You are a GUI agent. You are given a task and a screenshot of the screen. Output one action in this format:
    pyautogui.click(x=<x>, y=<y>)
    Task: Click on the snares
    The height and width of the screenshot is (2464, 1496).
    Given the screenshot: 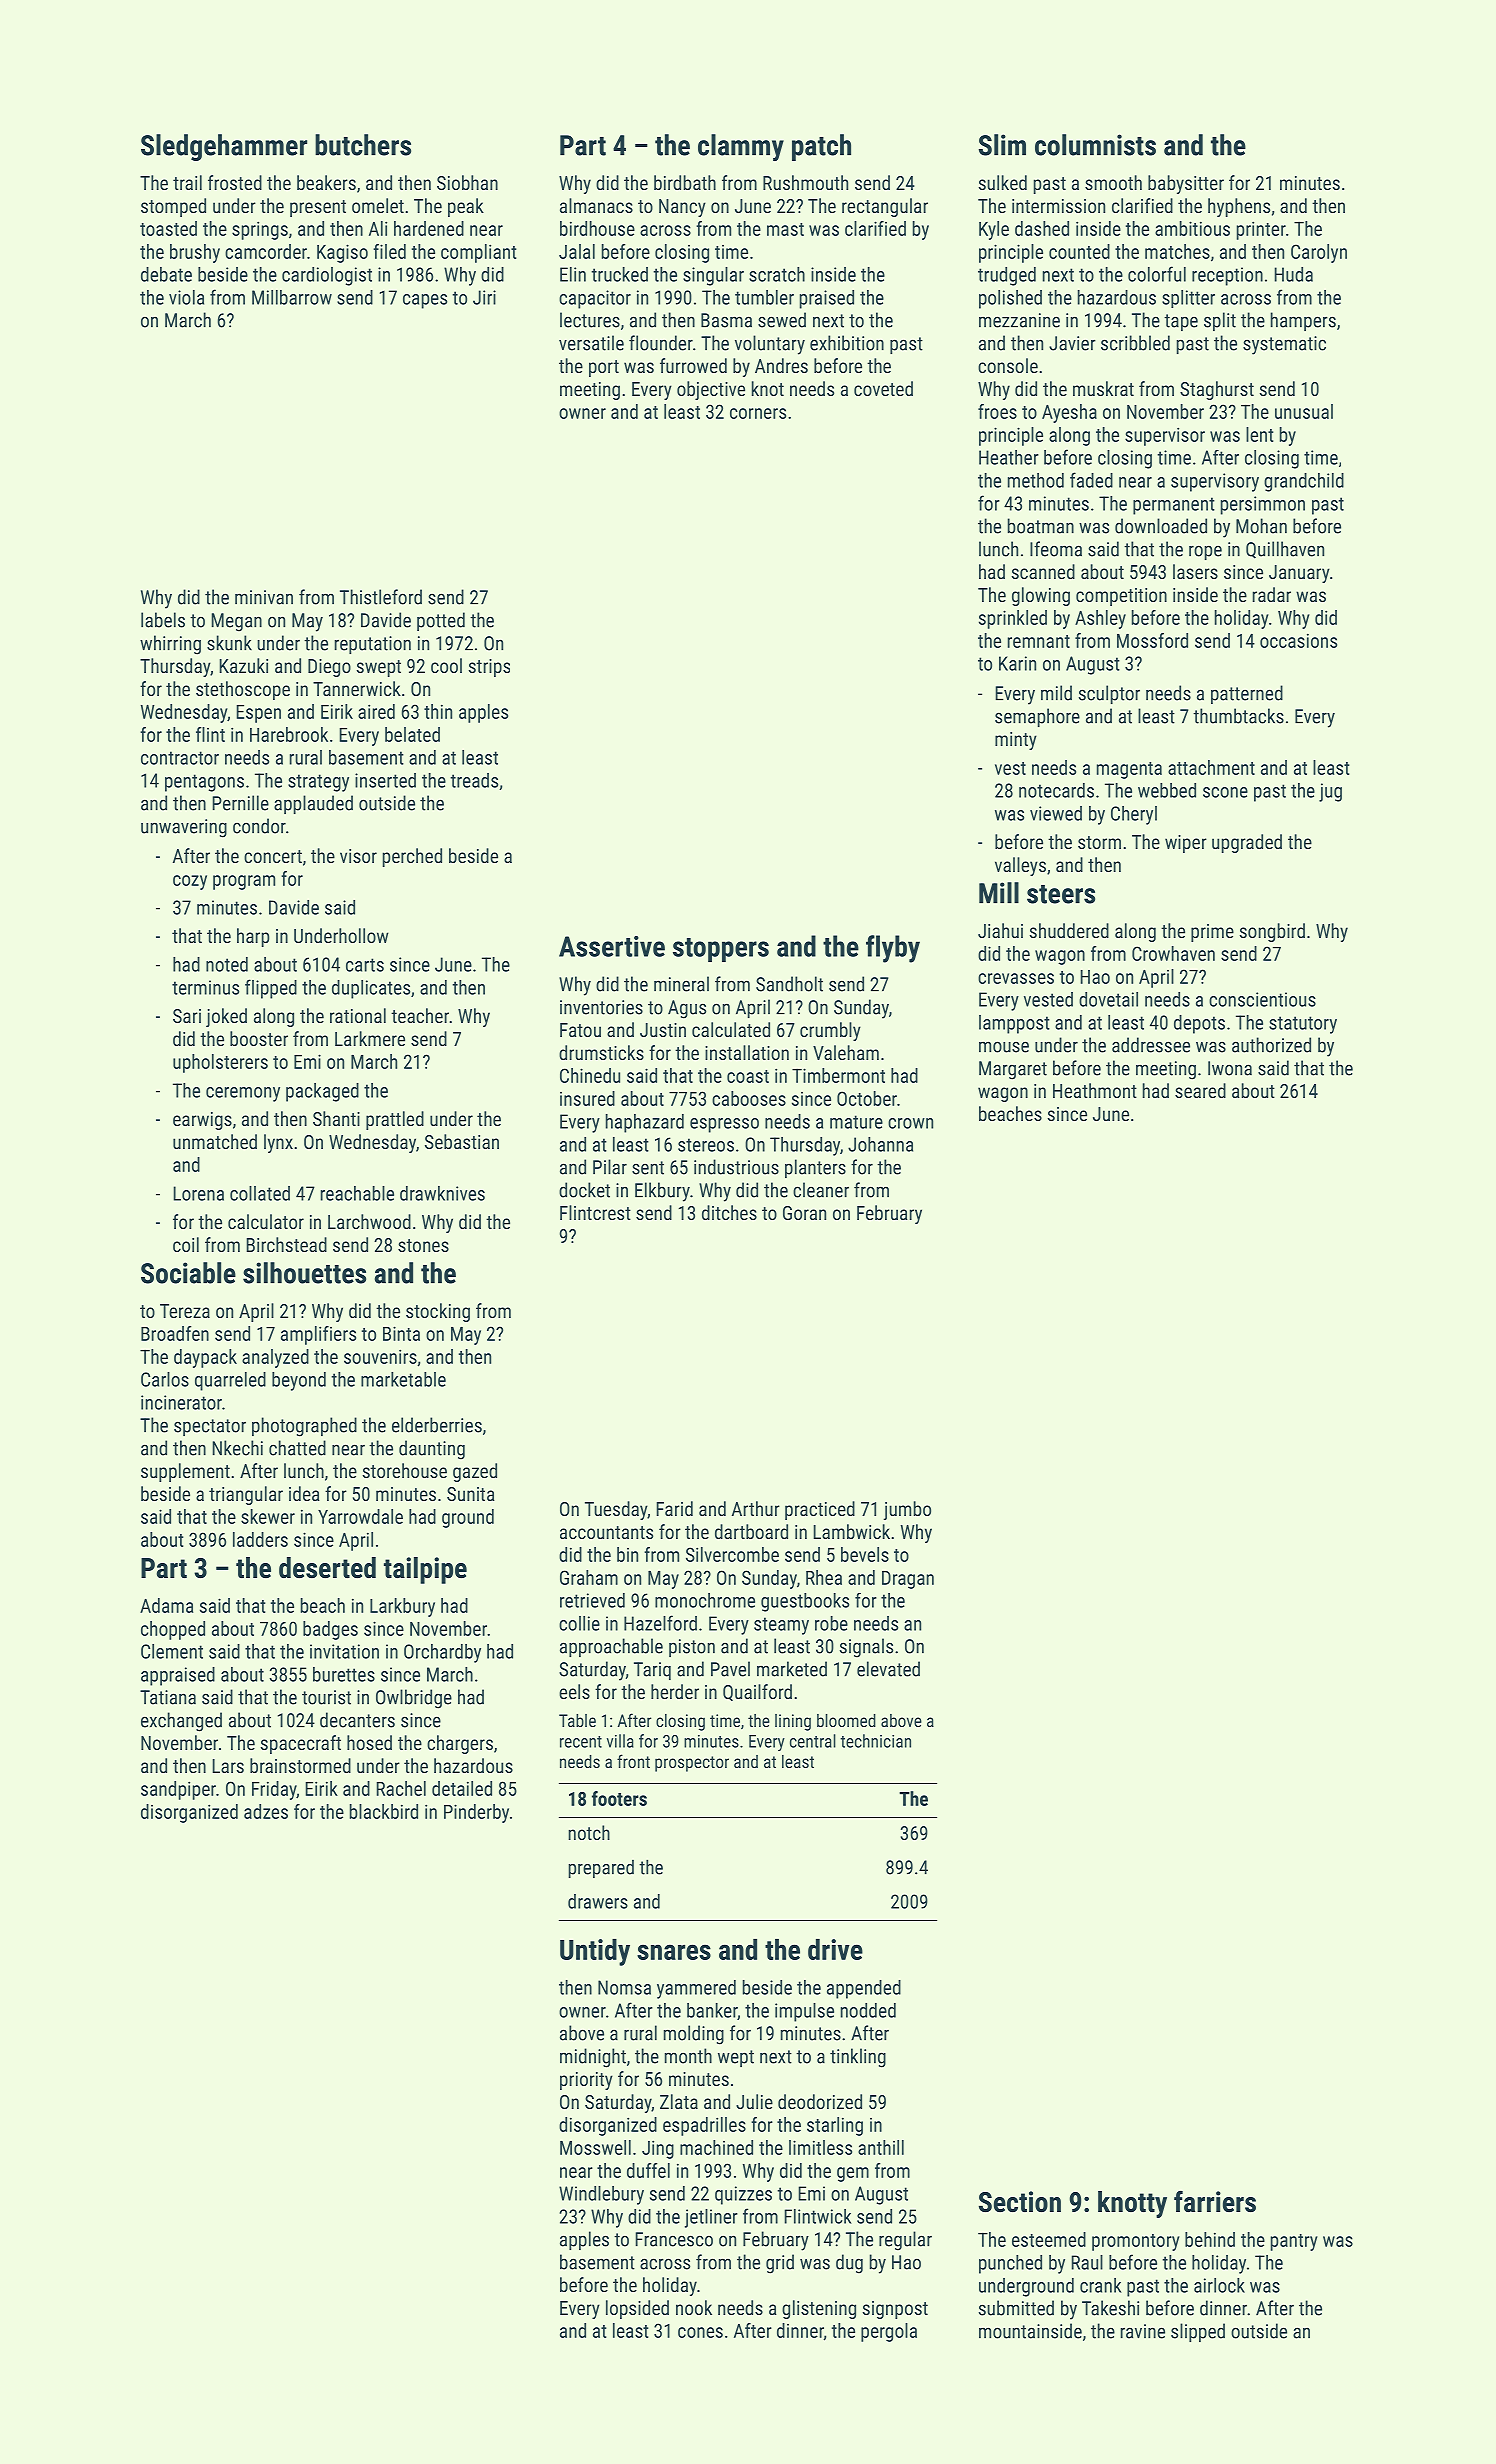 What is the action you would take?
    pyautogui.click(x=674, y=1952)
